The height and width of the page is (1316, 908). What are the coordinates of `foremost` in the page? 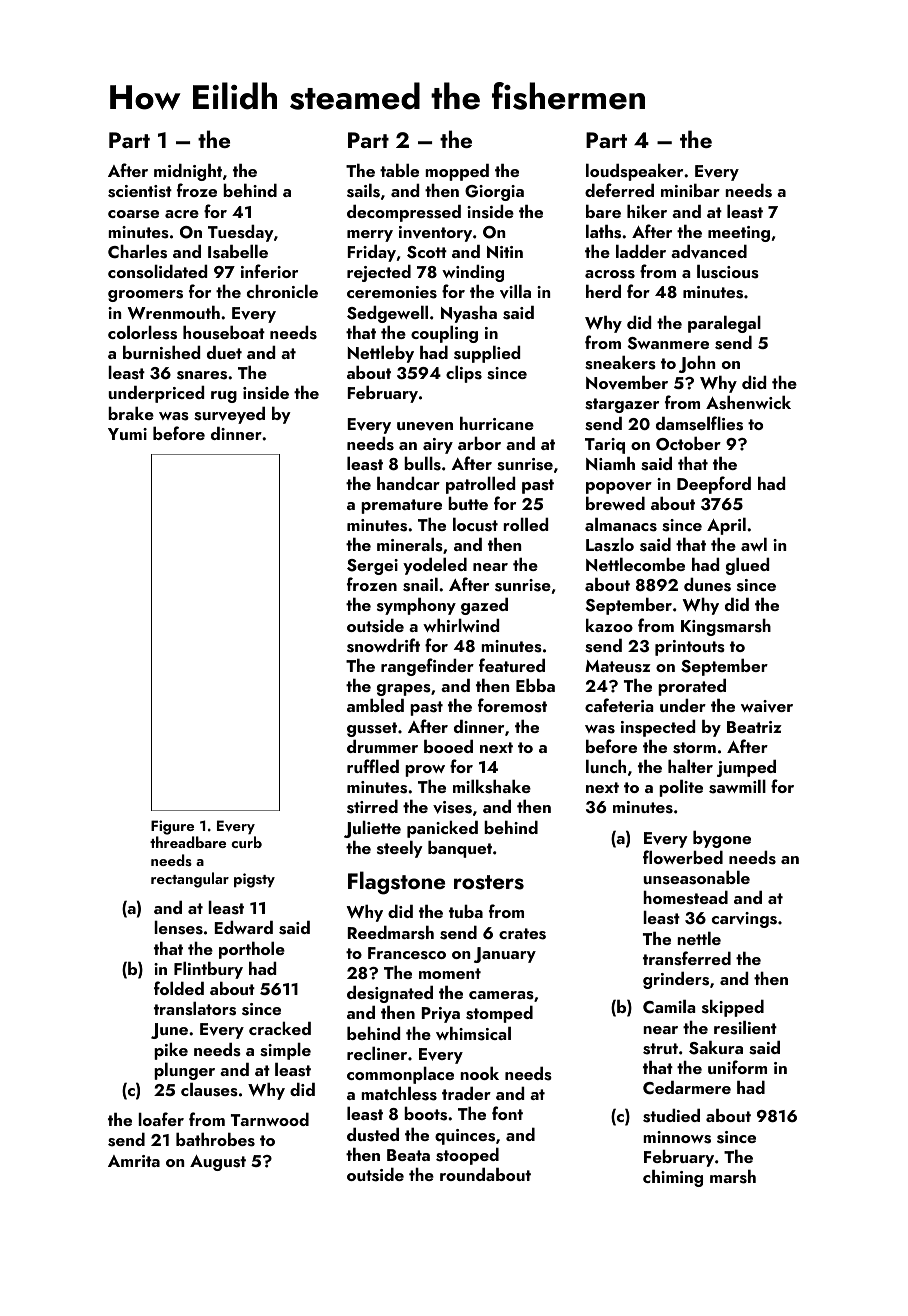 It's located at (512, 705).
